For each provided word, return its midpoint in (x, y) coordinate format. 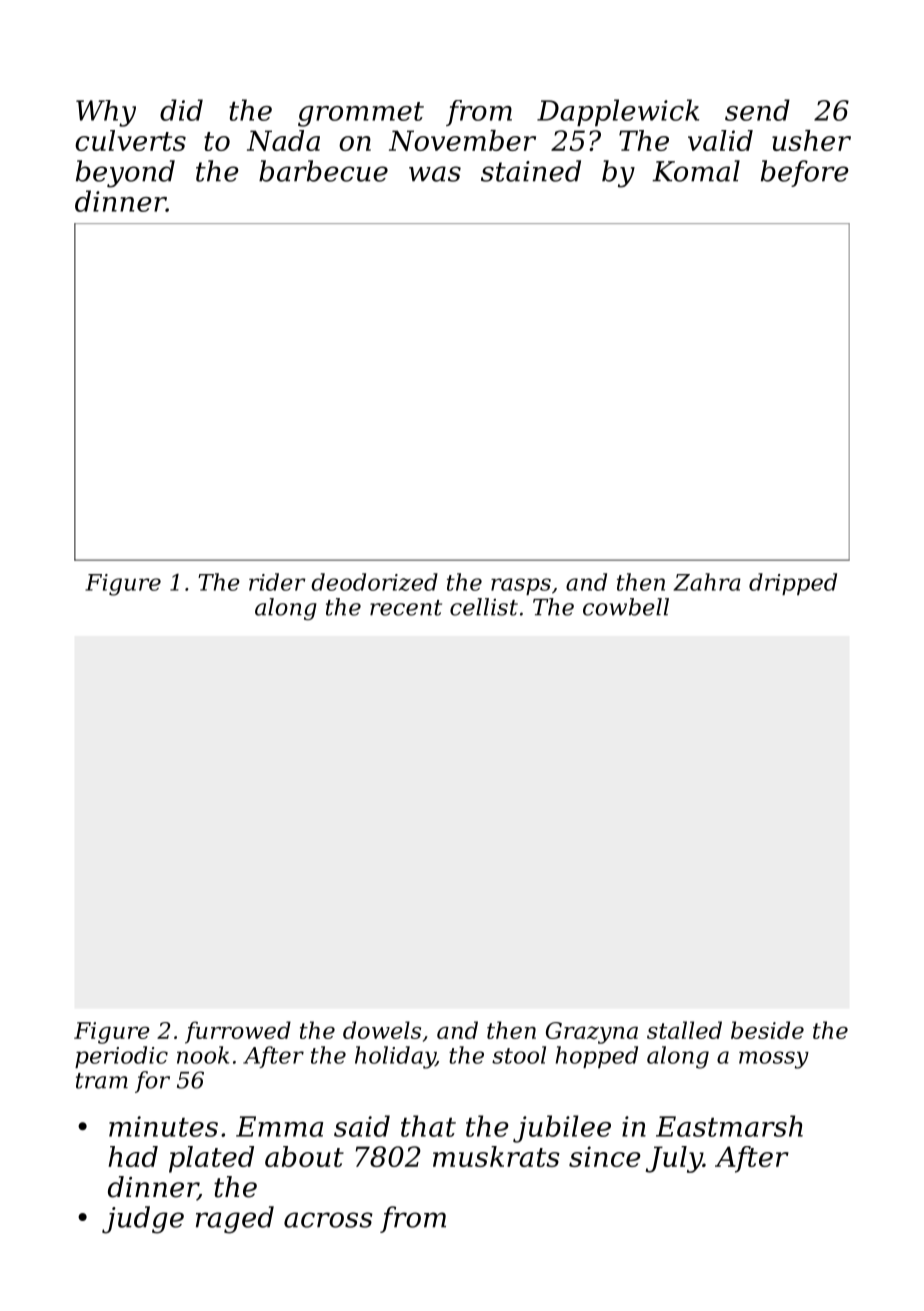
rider (277, 582)
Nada (283, 140)
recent (406, 608)
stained (531, 171)
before (805, 173)
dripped (793, 584)
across (328, 1220)
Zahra (707, 582)
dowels (382, 1030)
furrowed (238, 1032)
